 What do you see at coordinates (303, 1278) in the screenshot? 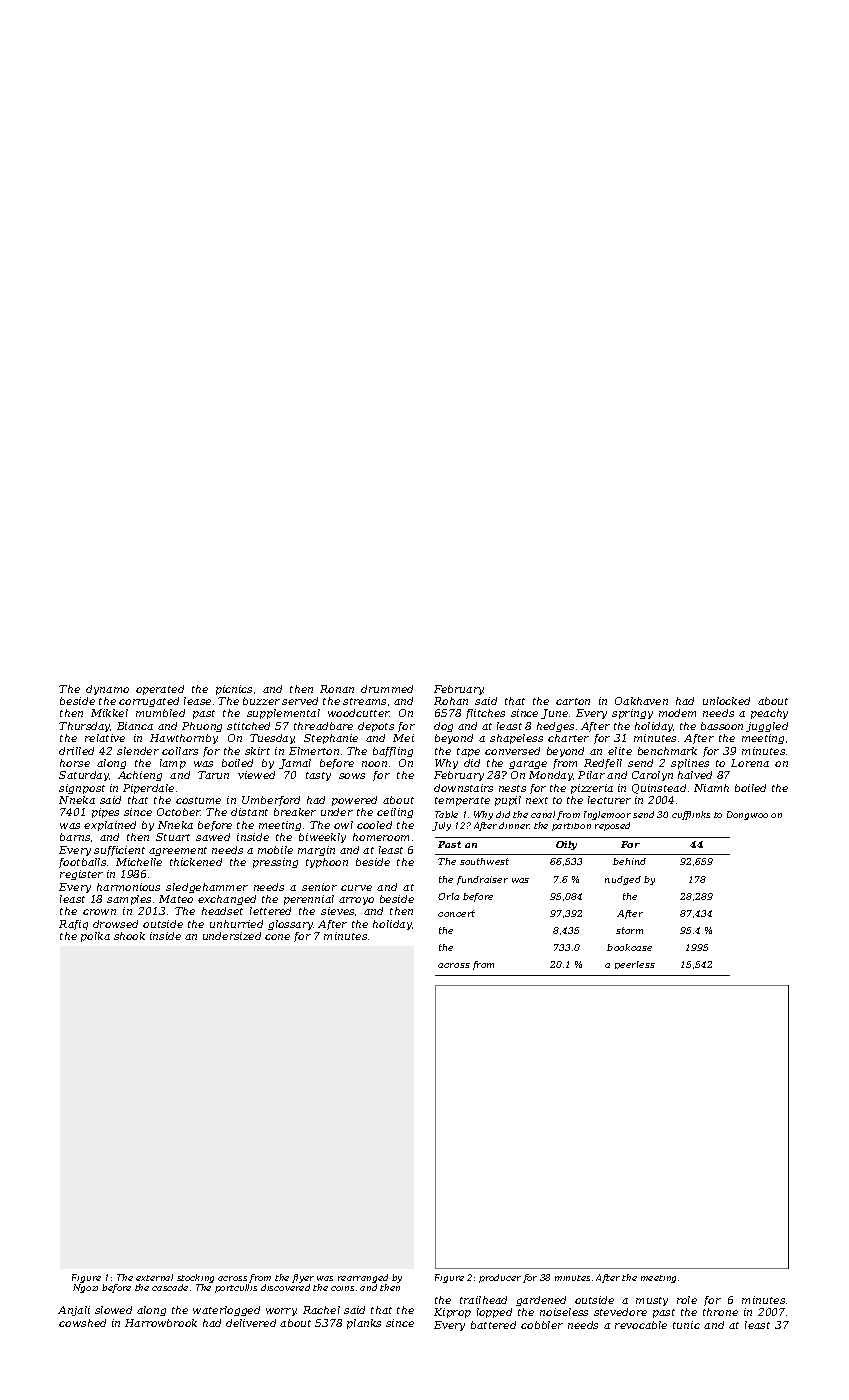
I see `flyer` at bounding box center [303, 1278].
